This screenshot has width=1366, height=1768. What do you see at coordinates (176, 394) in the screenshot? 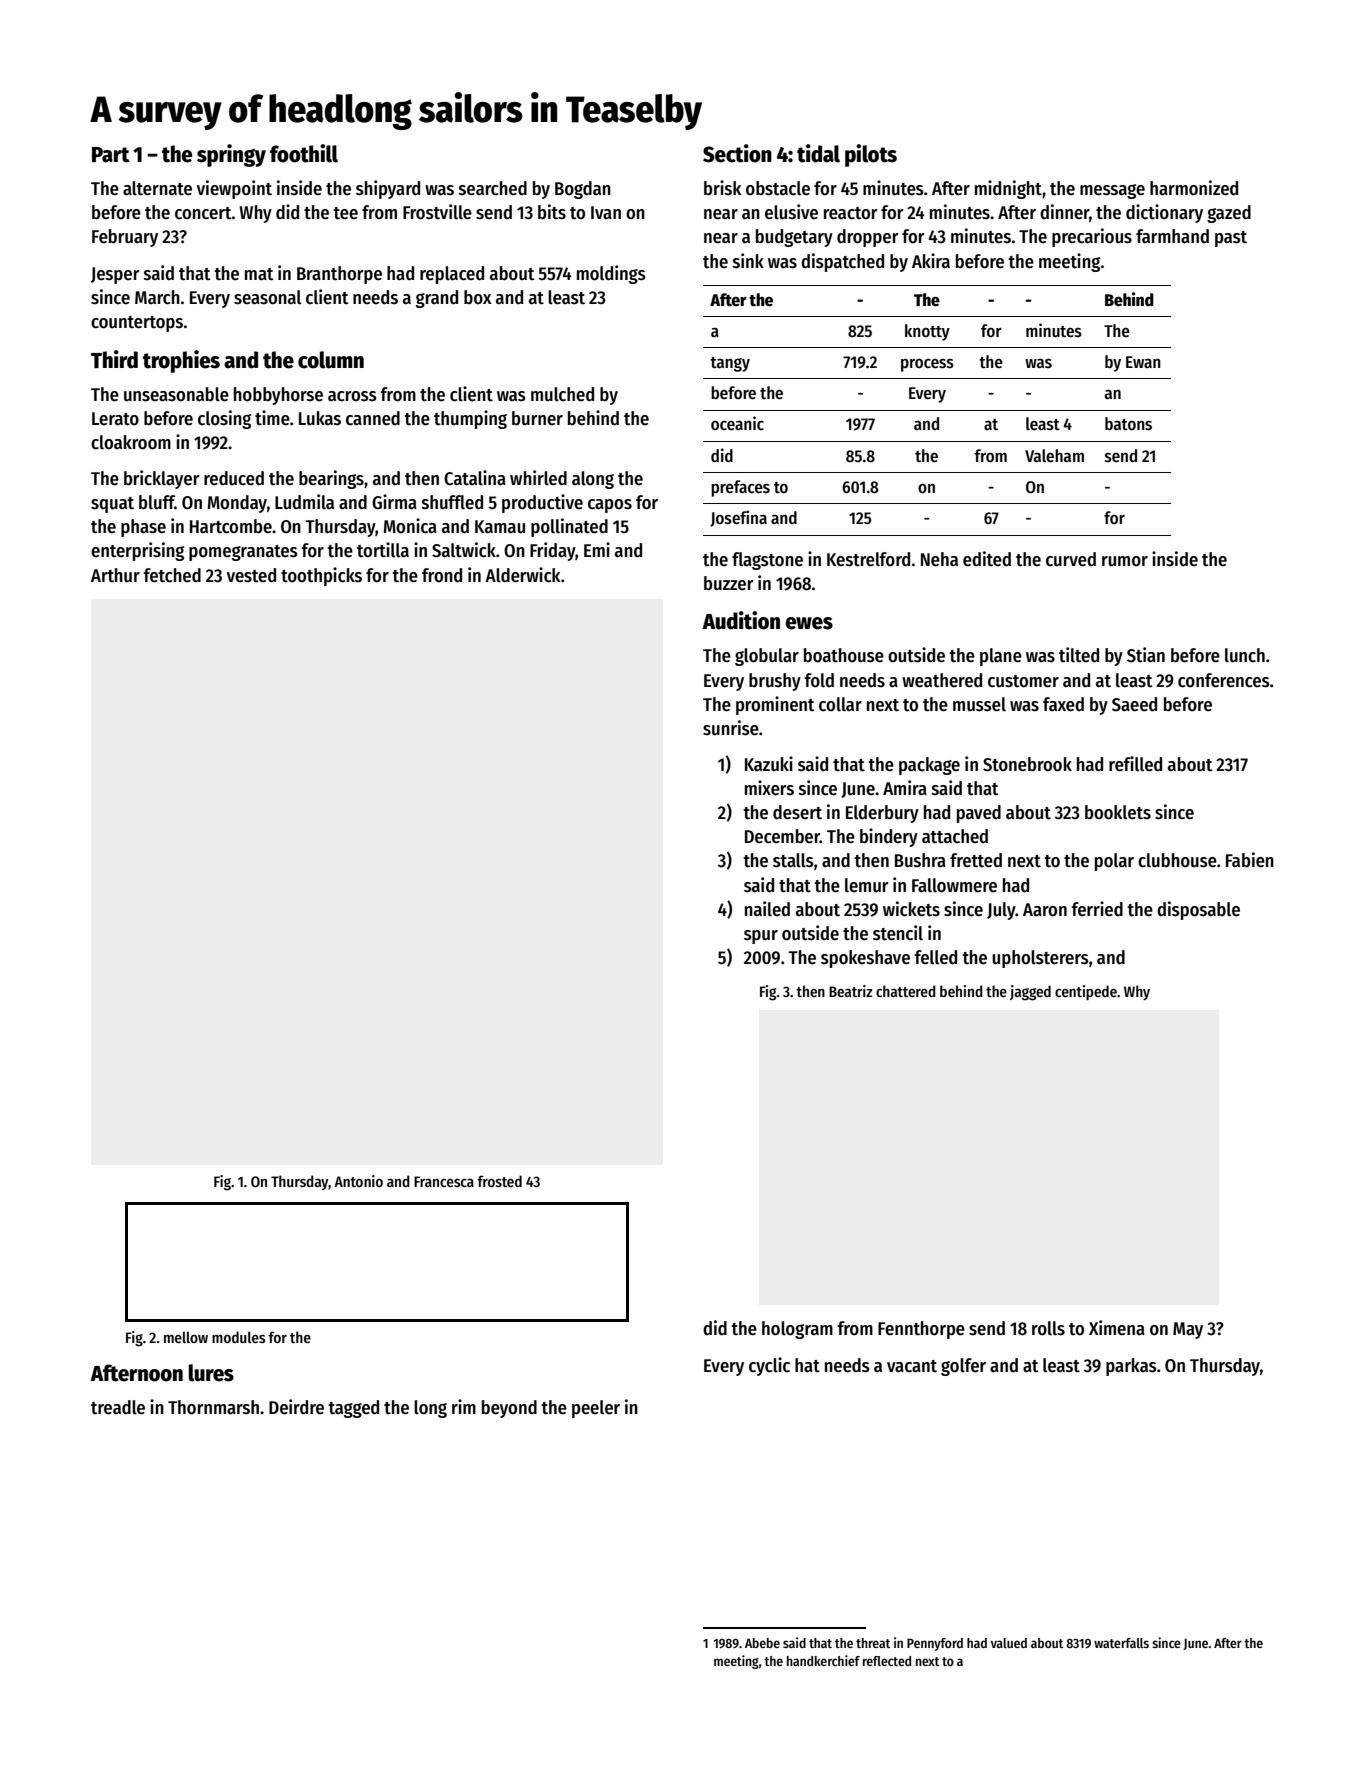
I see `unseasonable` at bounding box center [176, 394].
